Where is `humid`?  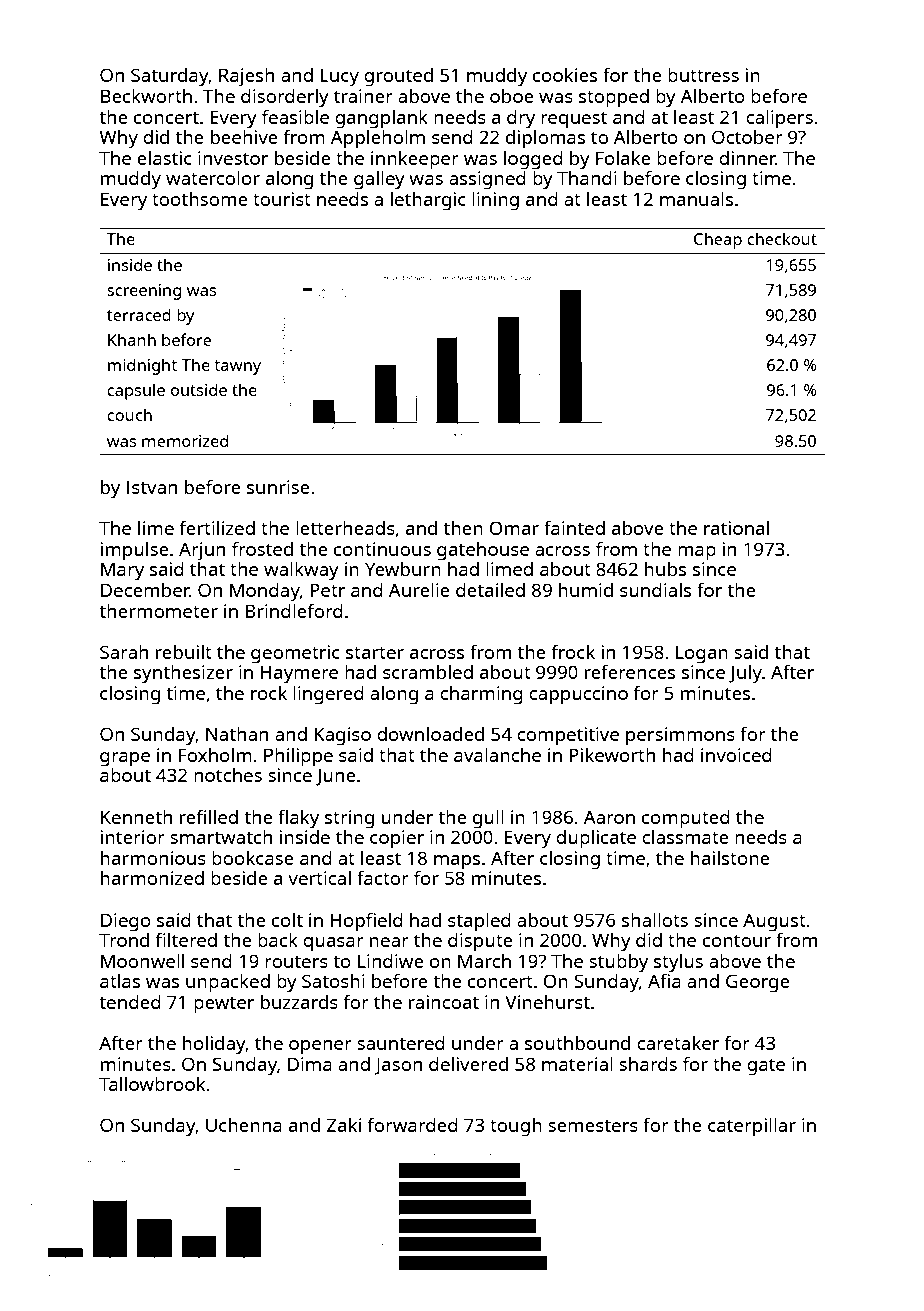 humid is located at coordinates (586, 590).
